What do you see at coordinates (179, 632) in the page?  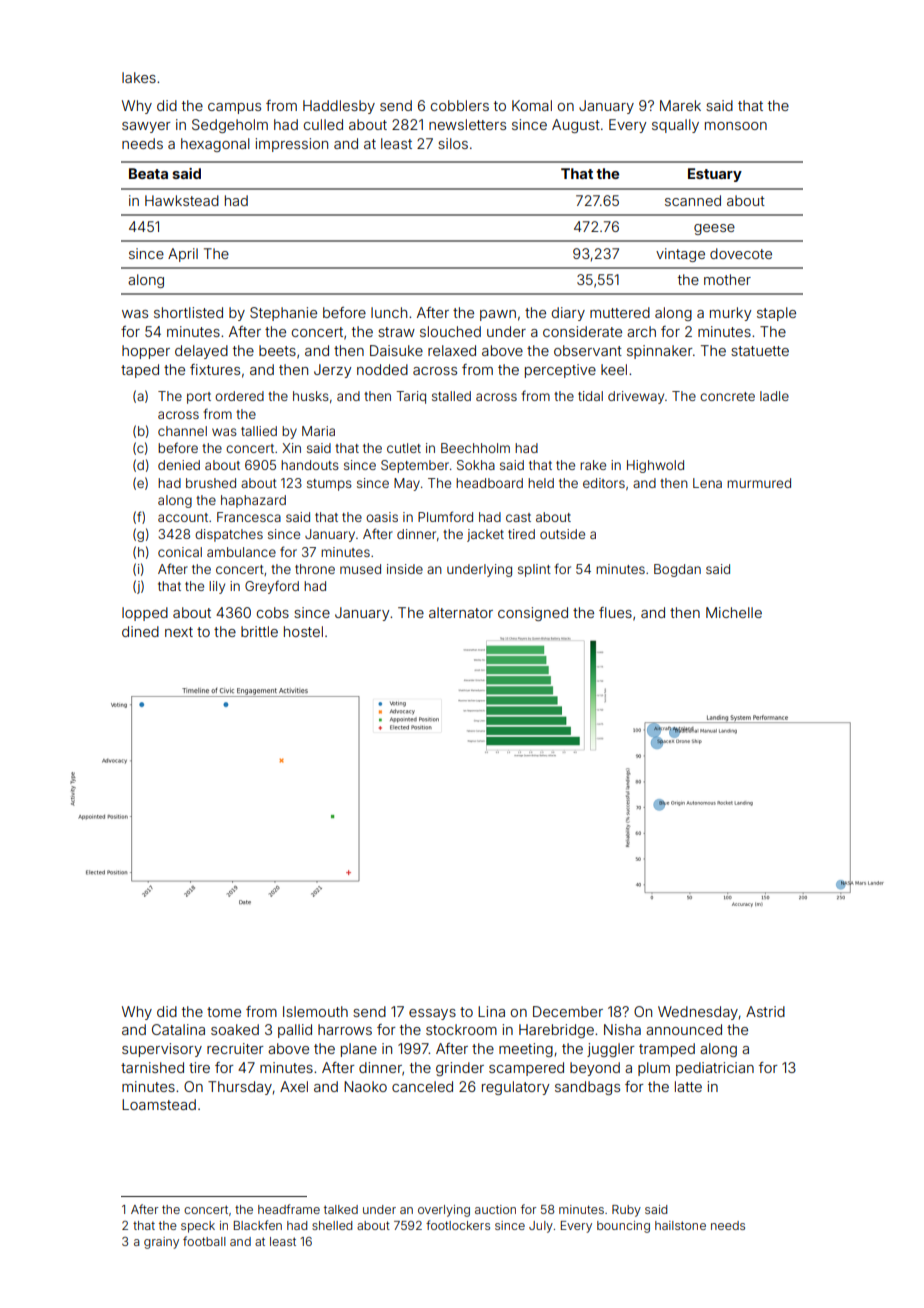 I see `next` at bounding box center [179, 632].
